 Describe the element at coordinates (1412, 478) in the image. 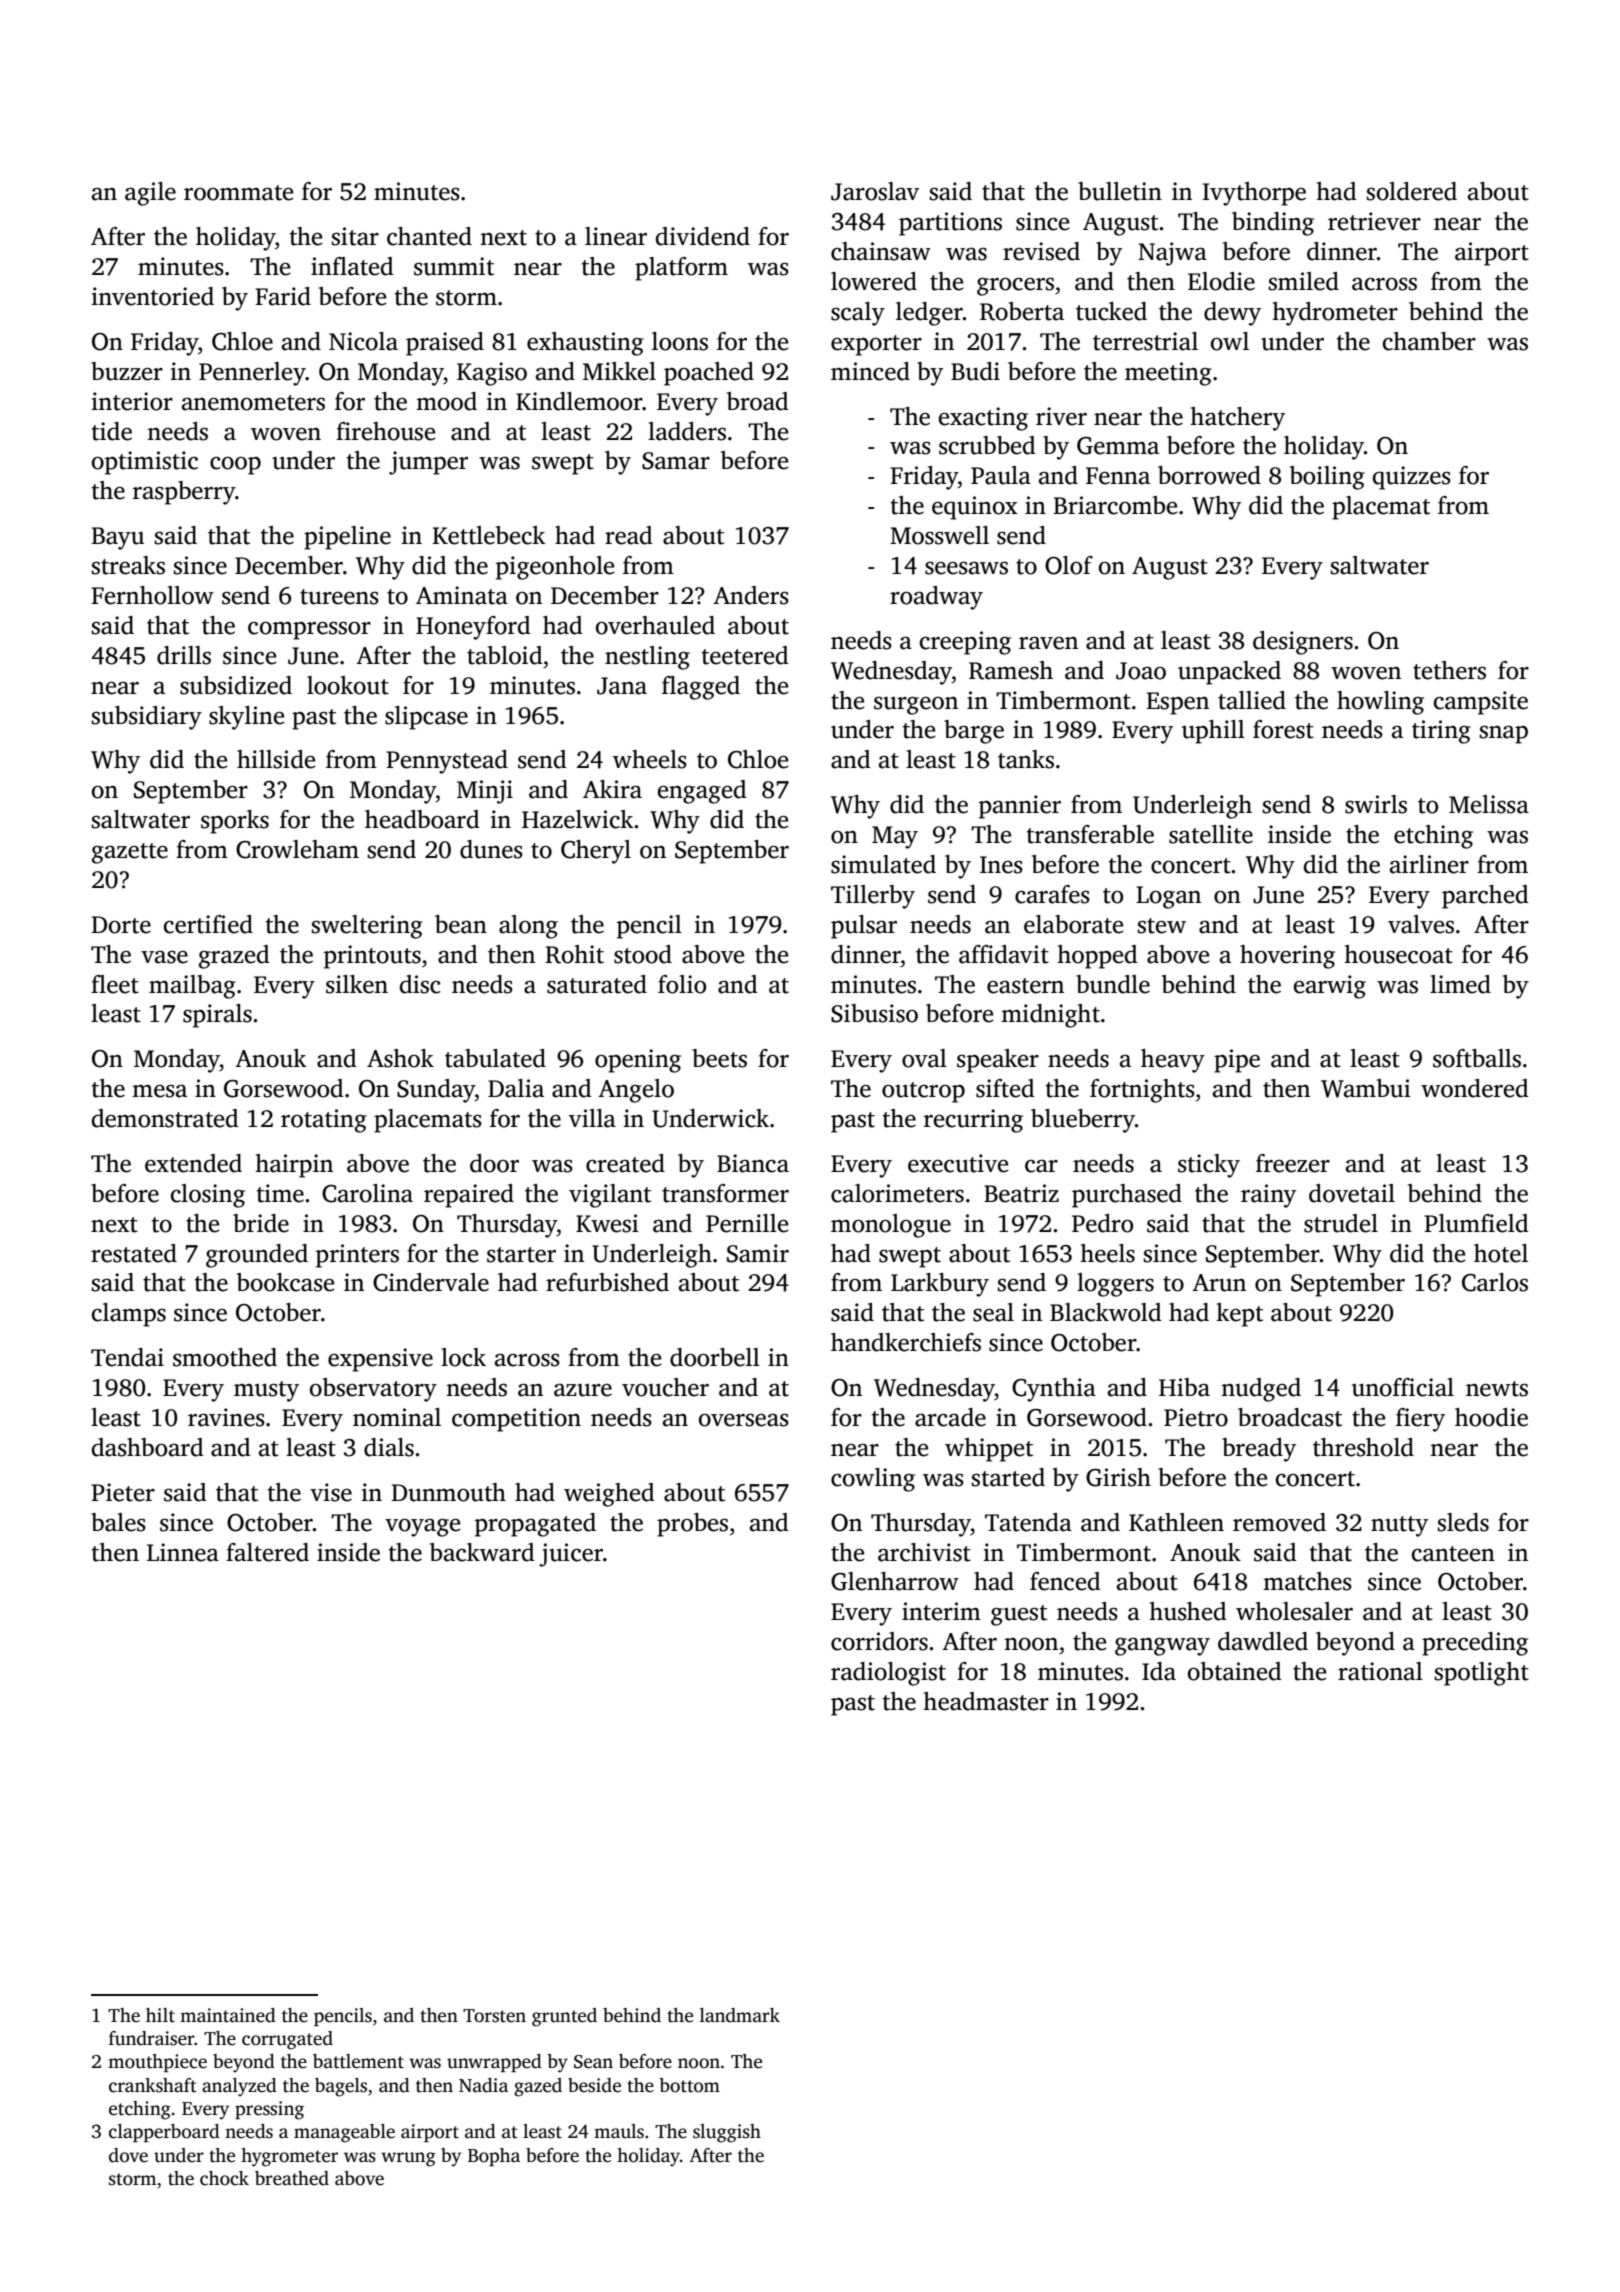

I see `quizzes` at that location.
